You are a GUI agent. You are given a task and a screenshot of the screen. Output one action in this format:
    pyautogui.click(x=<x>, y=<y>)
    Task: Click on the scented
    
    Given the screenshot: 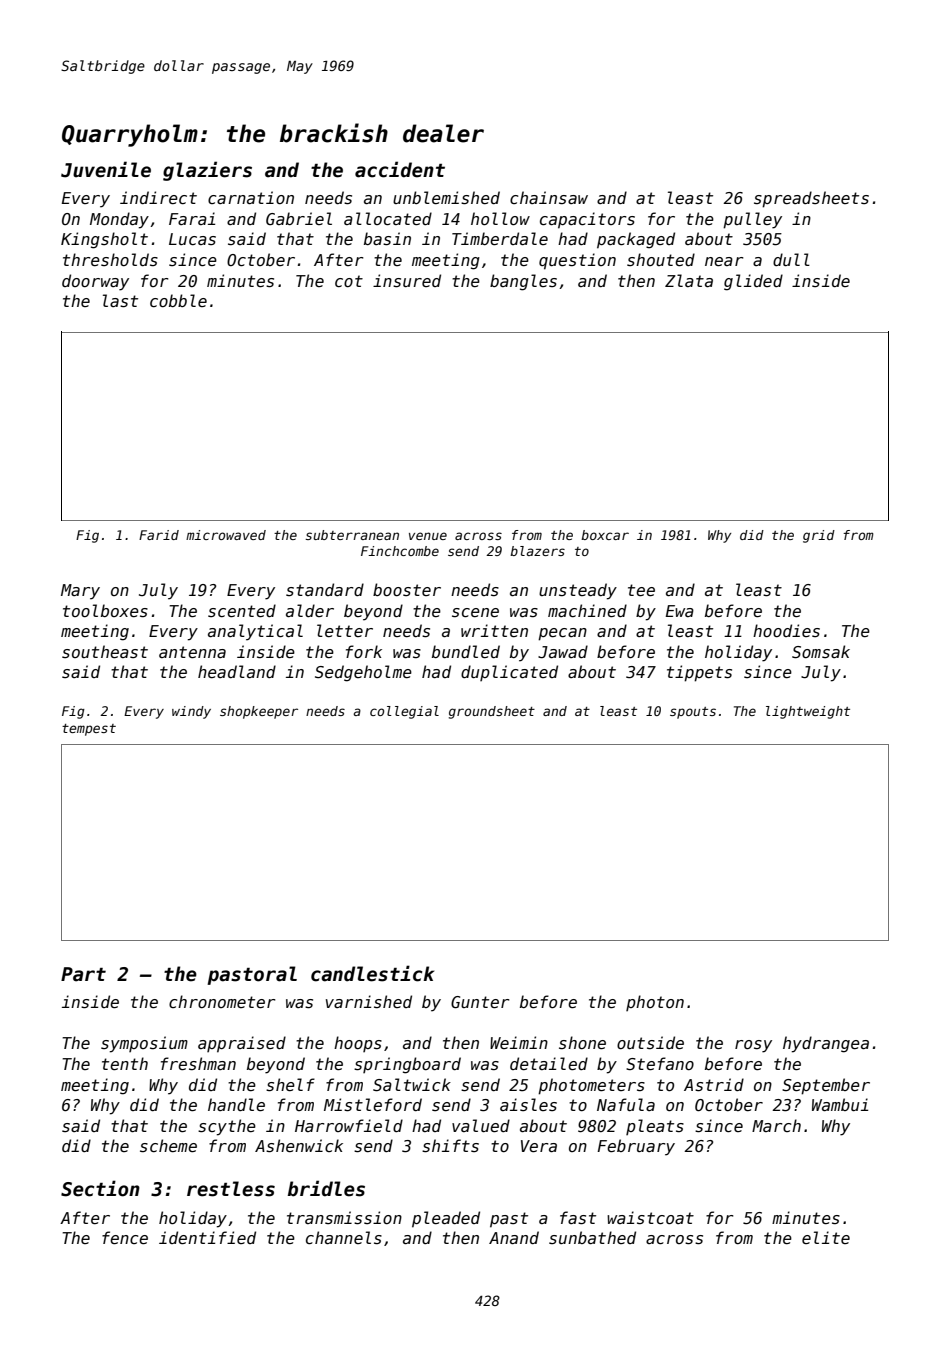 What is the action you would take?
    pyautogui.click(x=242, y=610)
